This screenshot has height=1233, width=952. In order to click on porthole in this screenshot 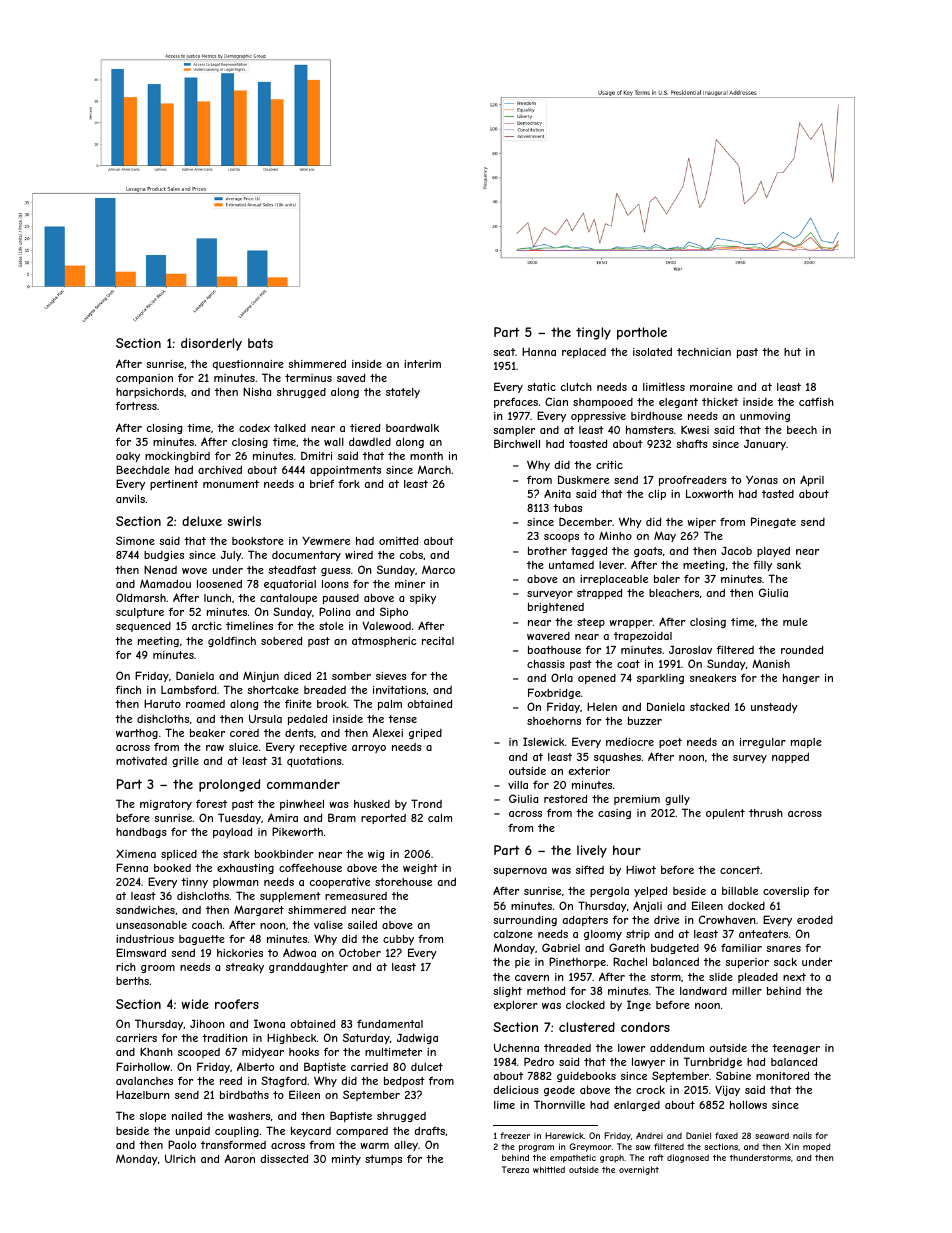, I will do `click(642, 333)`.
